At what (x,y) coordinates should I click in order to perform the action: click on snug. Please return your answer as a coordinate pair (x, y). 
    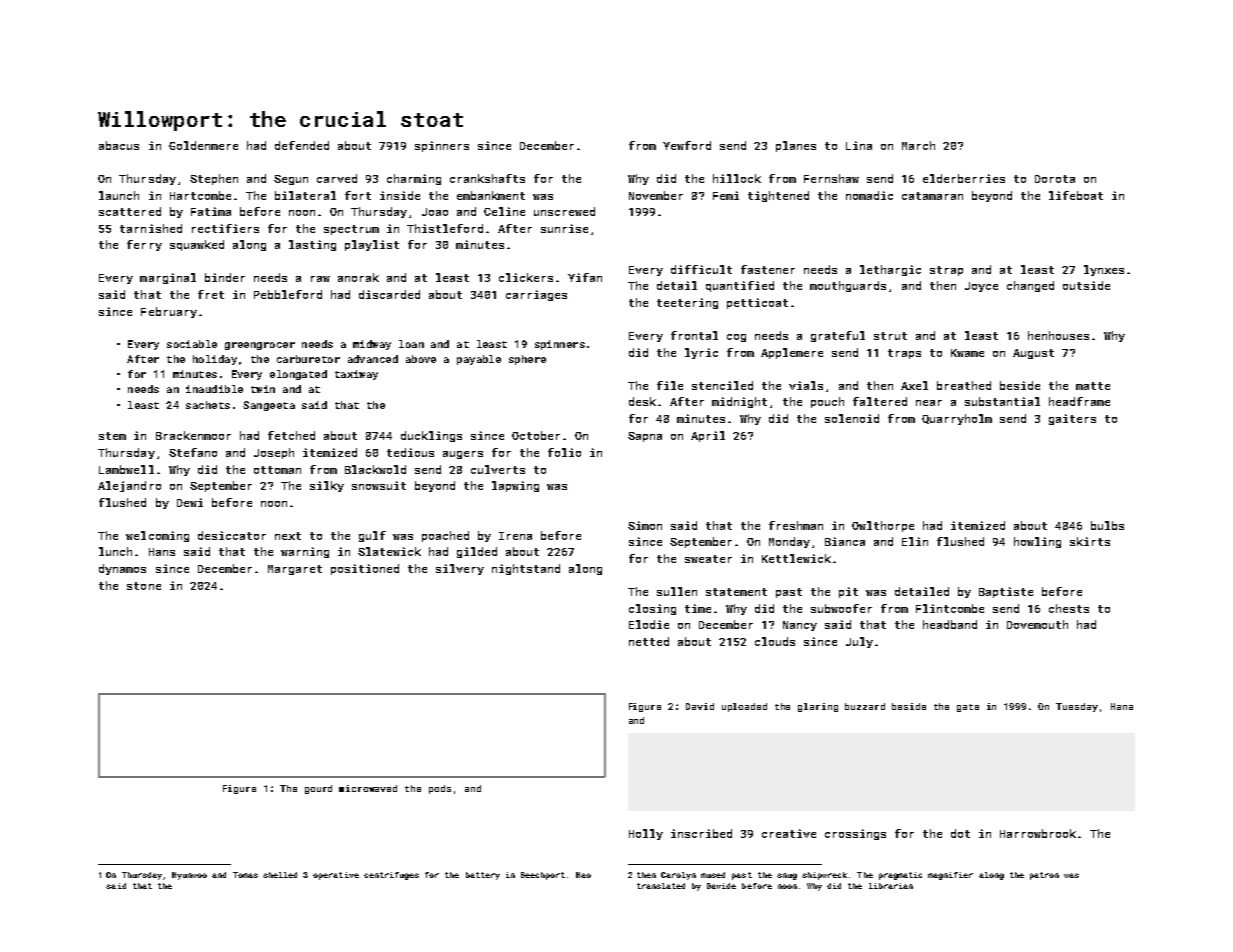
    Looking at the image, I should click on (787, 876).
